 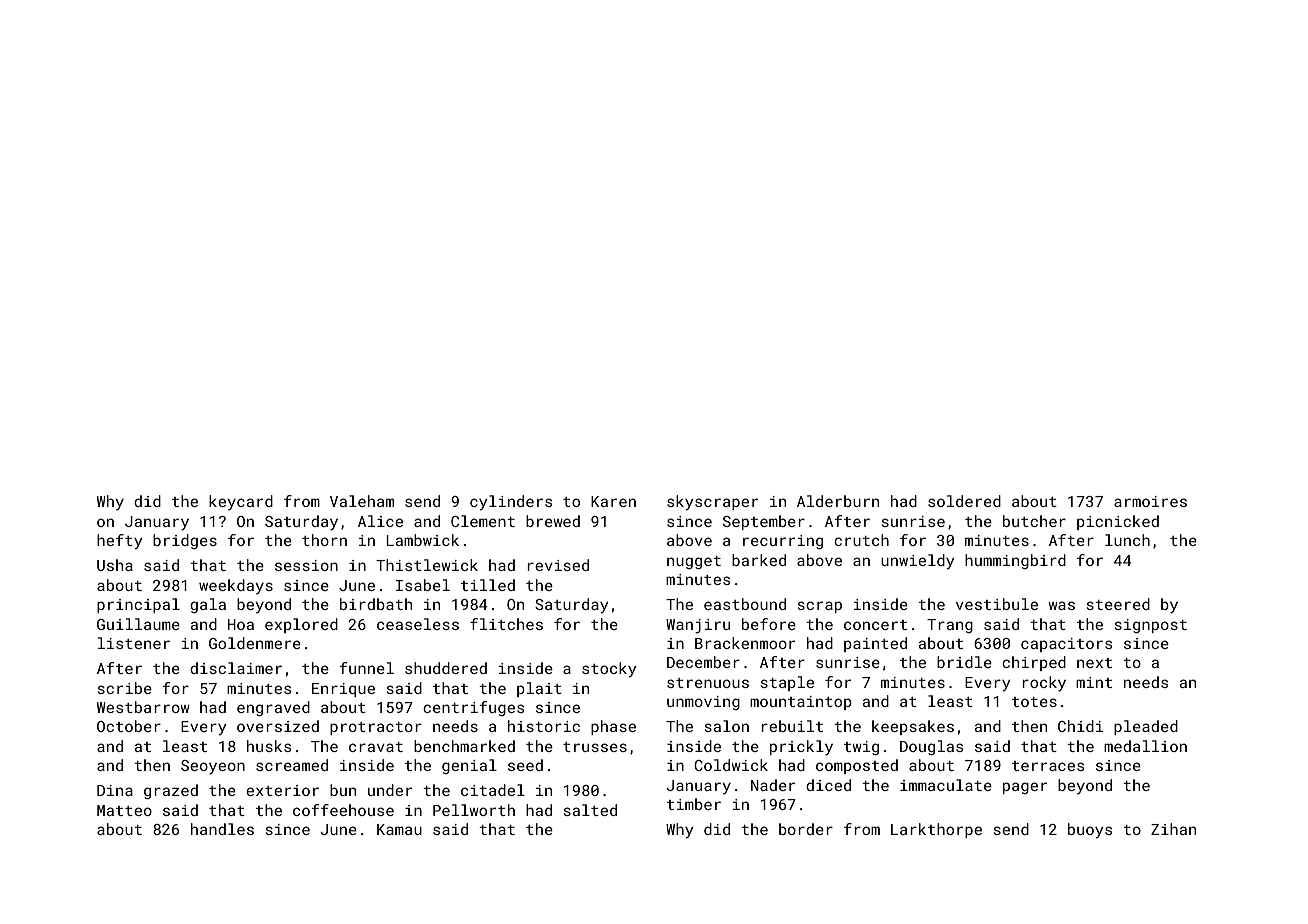 I want to click on picnicked, so click(x=1118, y=522).
